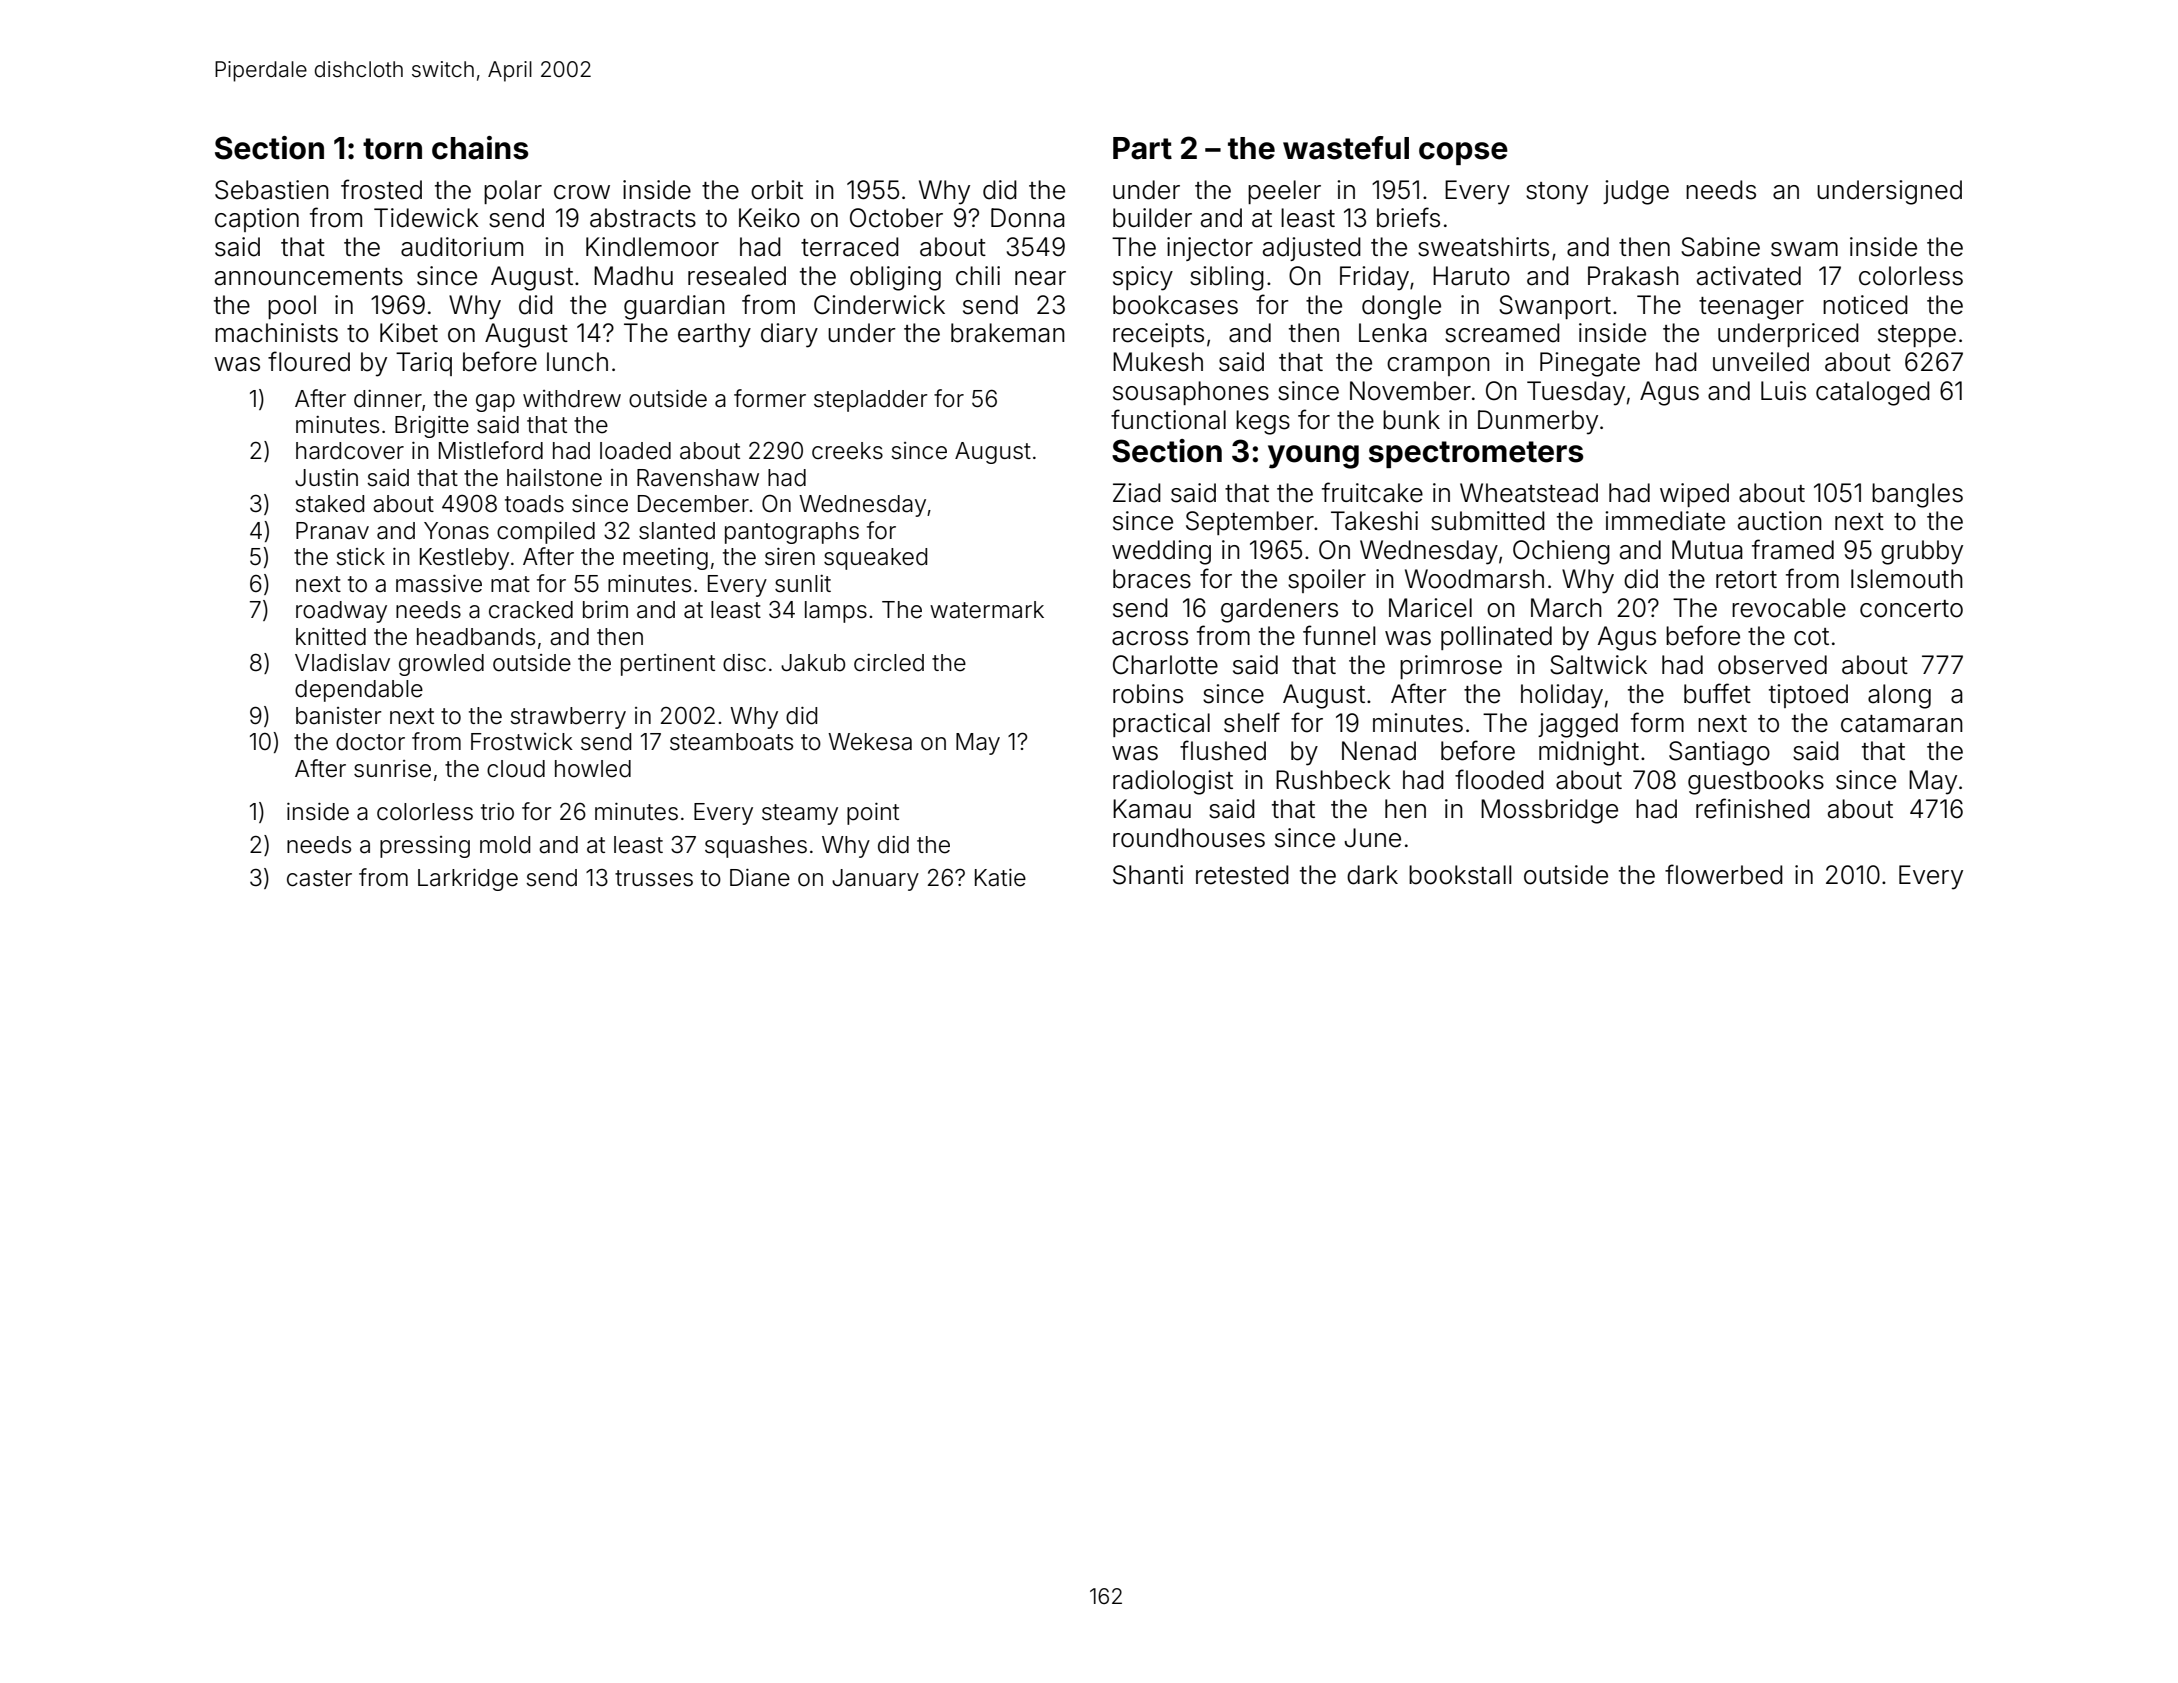 This screenshot has width=2178, height=1683. I want to click on Charlotte, so click(1165, 665).
